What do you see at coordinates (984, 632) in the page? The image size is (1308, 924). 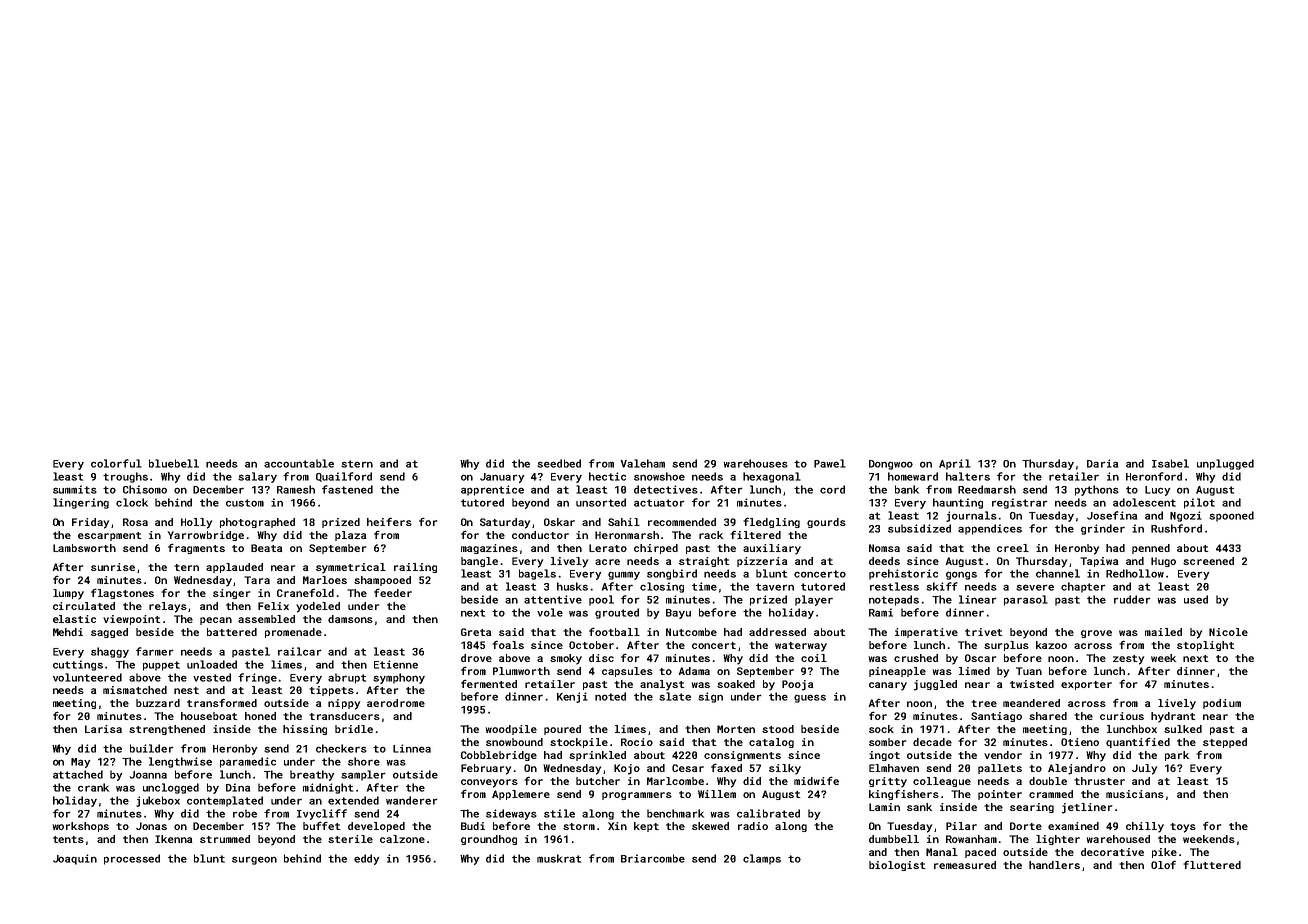 I see `trivet` at bounding box center [984, 632].
